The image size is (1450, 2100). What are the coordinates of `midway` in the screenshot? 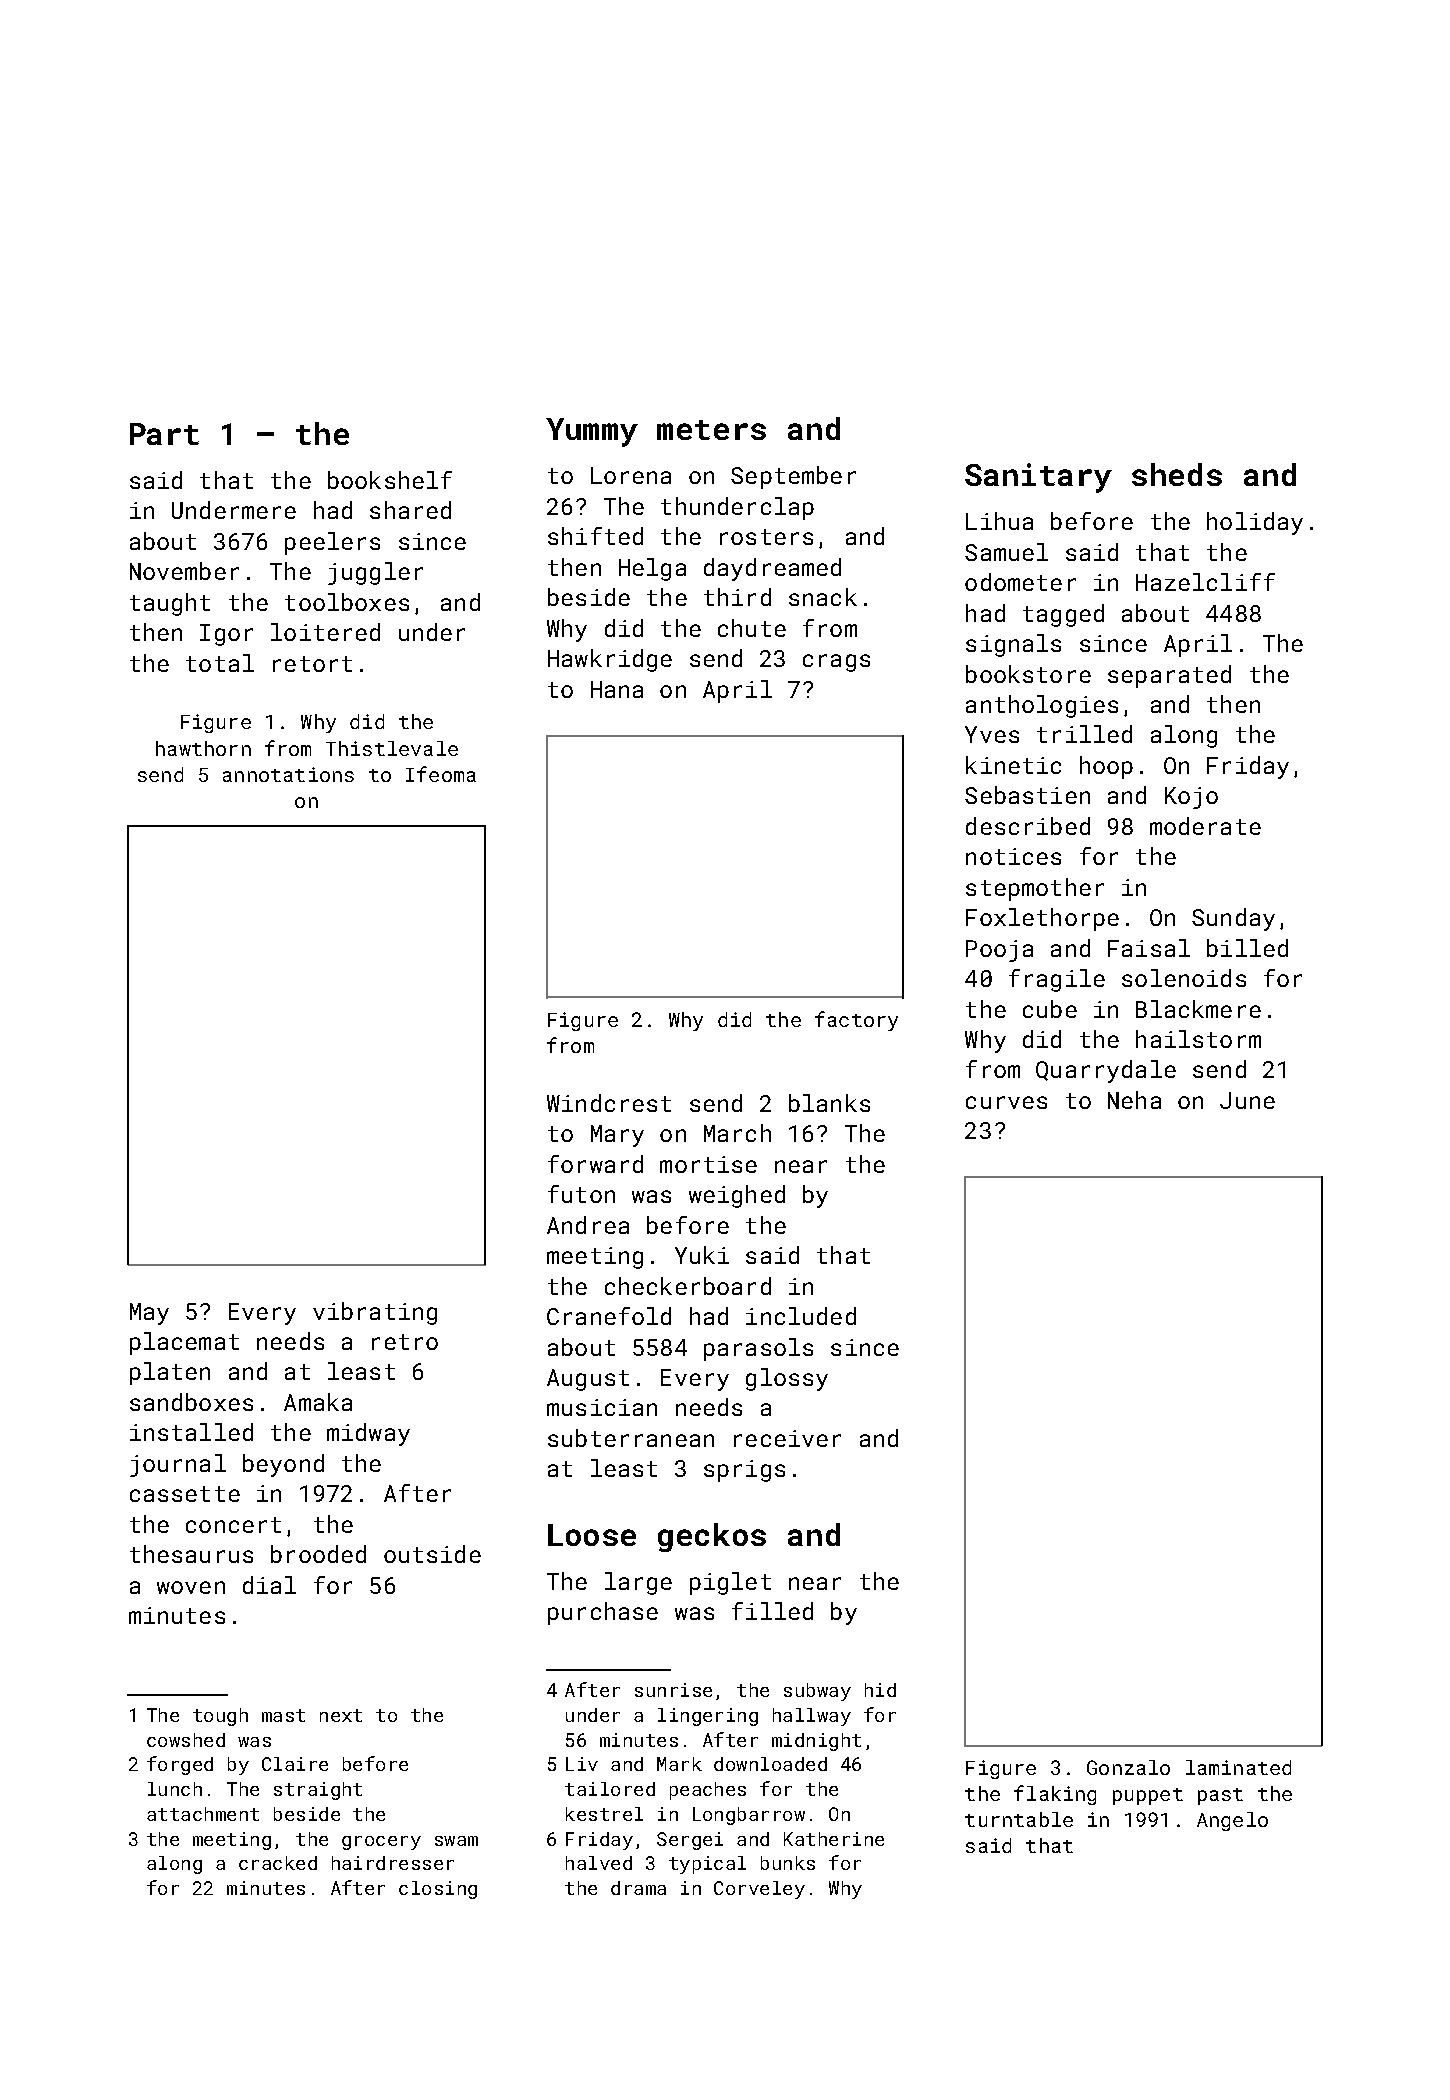 It's located at (368, 1434).
